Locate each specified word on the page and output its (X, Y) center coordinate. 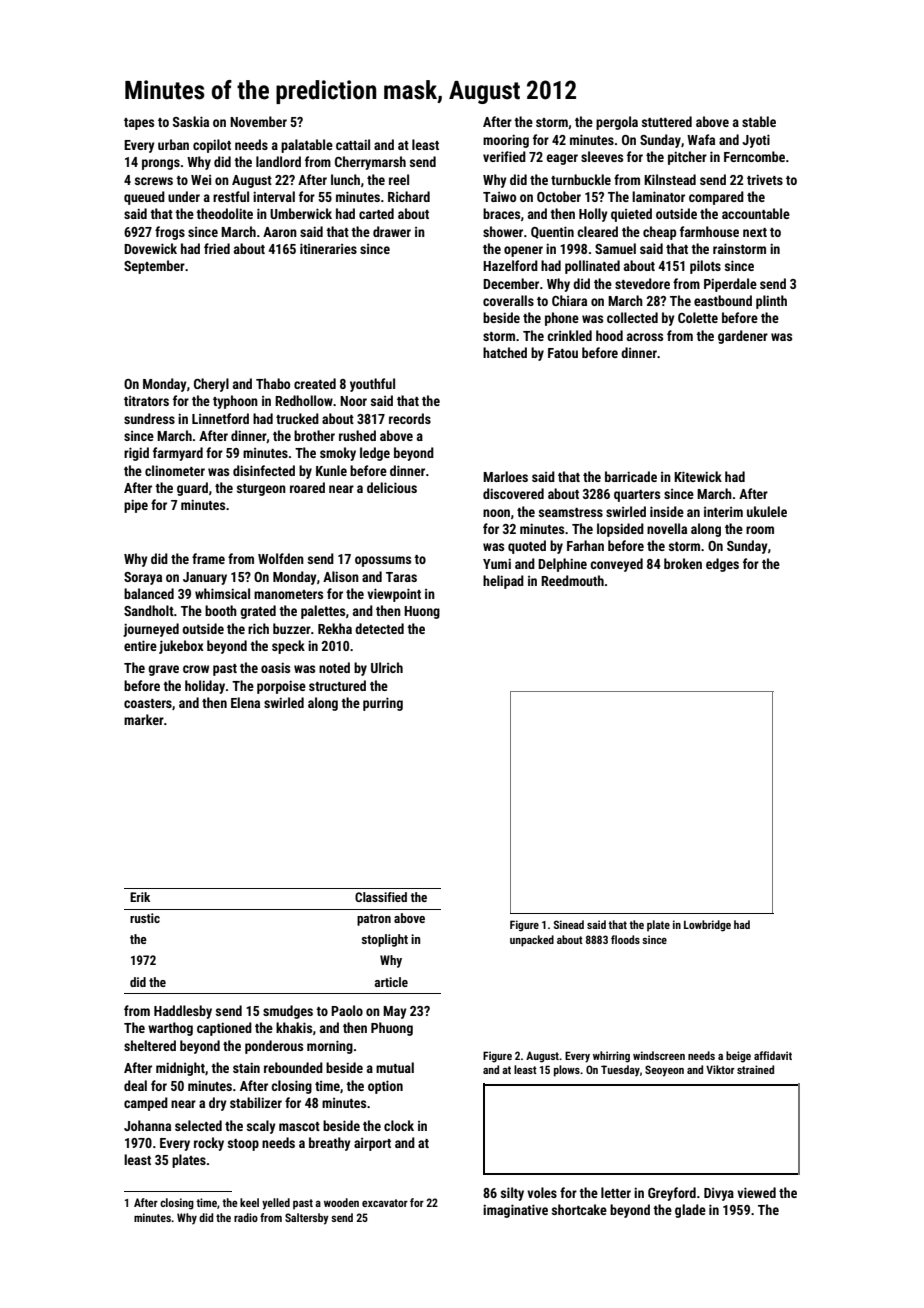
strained (755, 1069)
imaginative (515, 1211)
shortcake (579, 1209)
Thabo (273, 383)
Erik (140, 897)
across (645, 337)
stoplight (384, 940)
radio (246, 1217)
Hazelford (510, 265)
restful (231, 196)
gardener (743, 337)
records (410, 418)
